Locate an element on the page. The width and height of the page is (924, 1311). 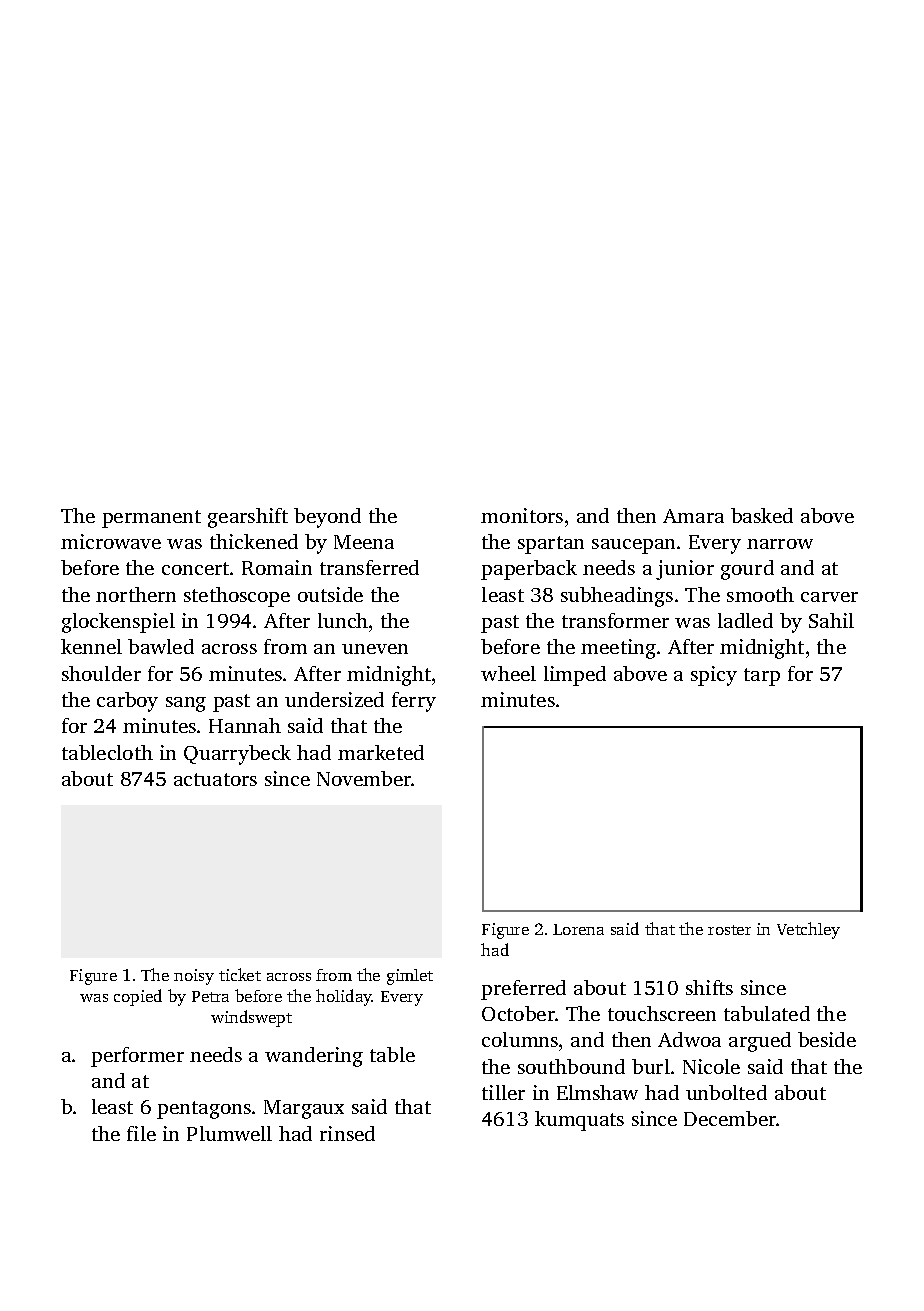
gearshift is located at coordinates (248, 518).
